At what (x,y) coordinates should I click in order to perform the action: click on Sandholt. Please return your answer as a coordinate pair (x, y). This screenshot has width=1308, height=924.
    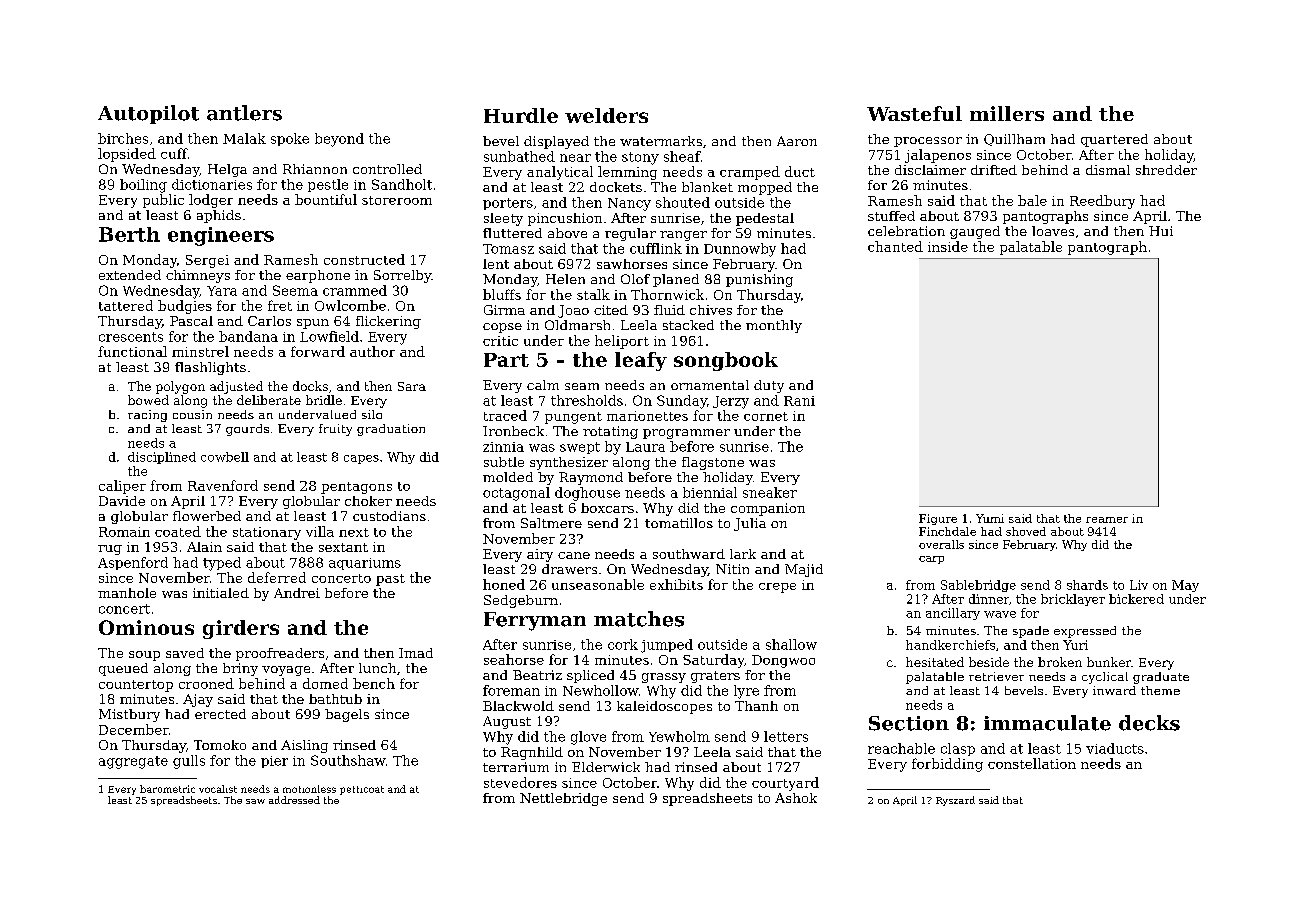
    Looking at the image, I should click on (402, 184).
